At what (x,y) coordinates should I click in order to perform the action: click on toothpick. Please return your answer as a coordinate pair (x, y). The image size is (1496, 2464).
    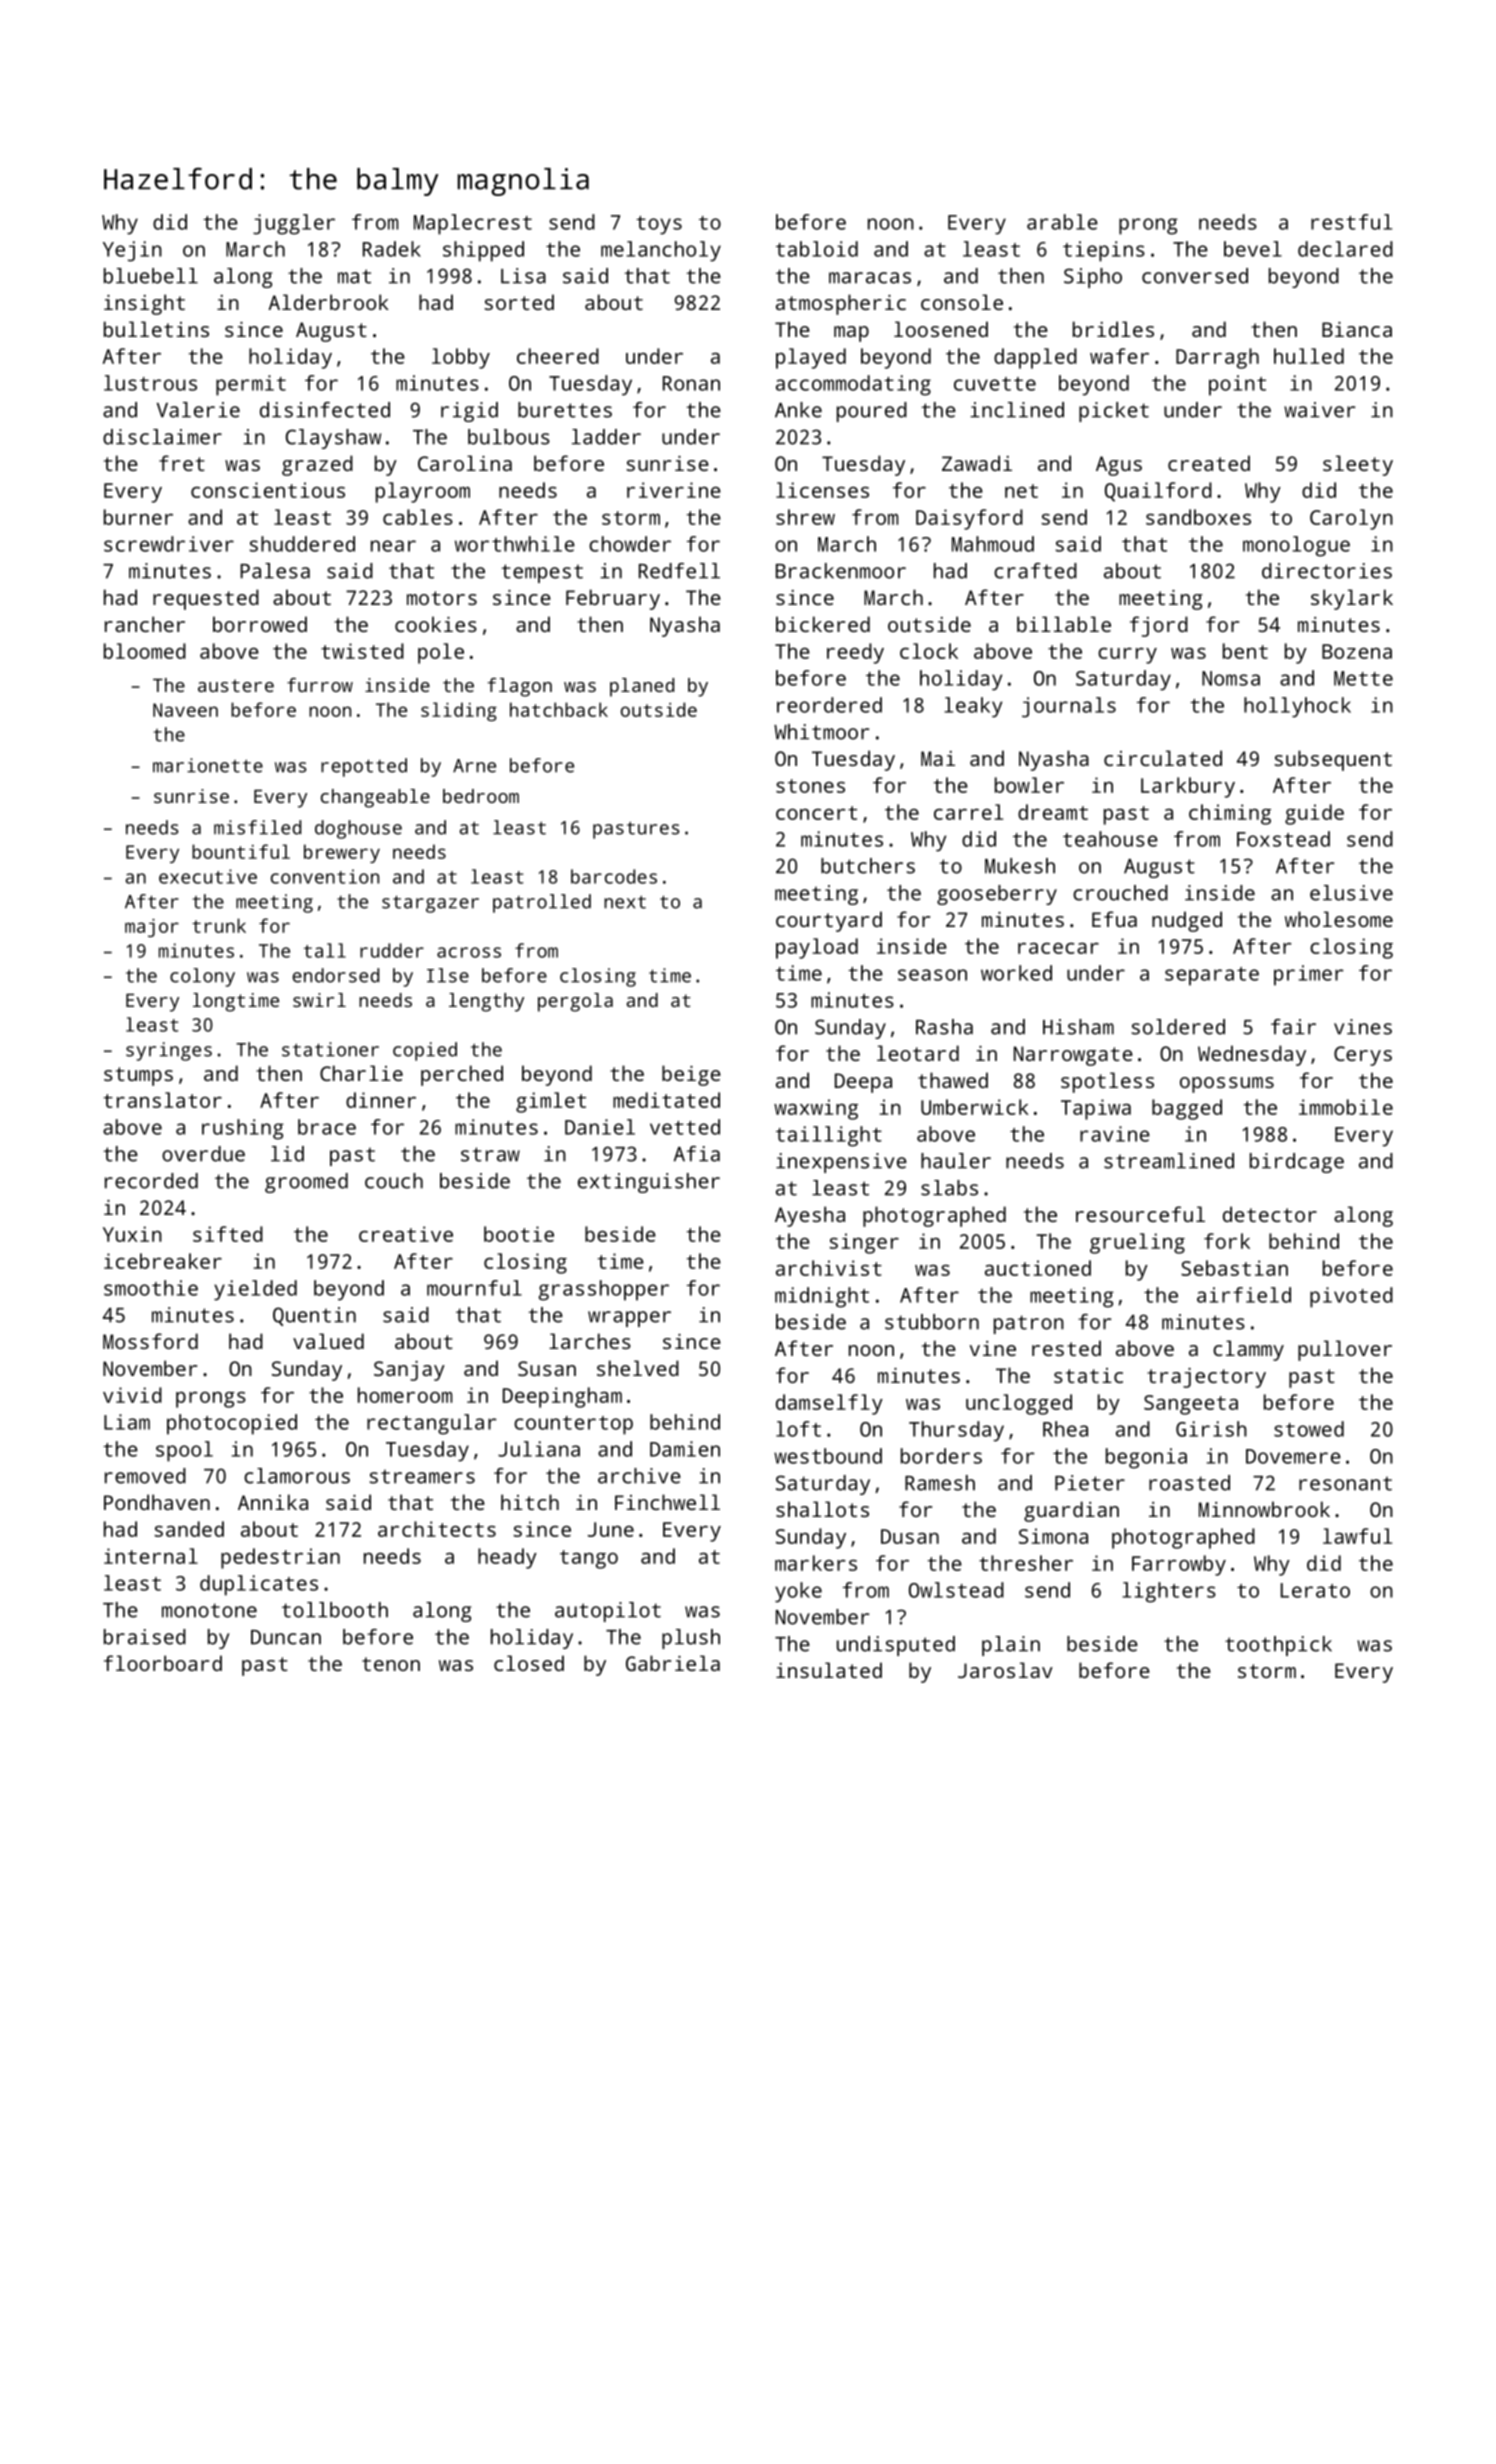
    Looking at the image, I should click on (1278, 1646).
